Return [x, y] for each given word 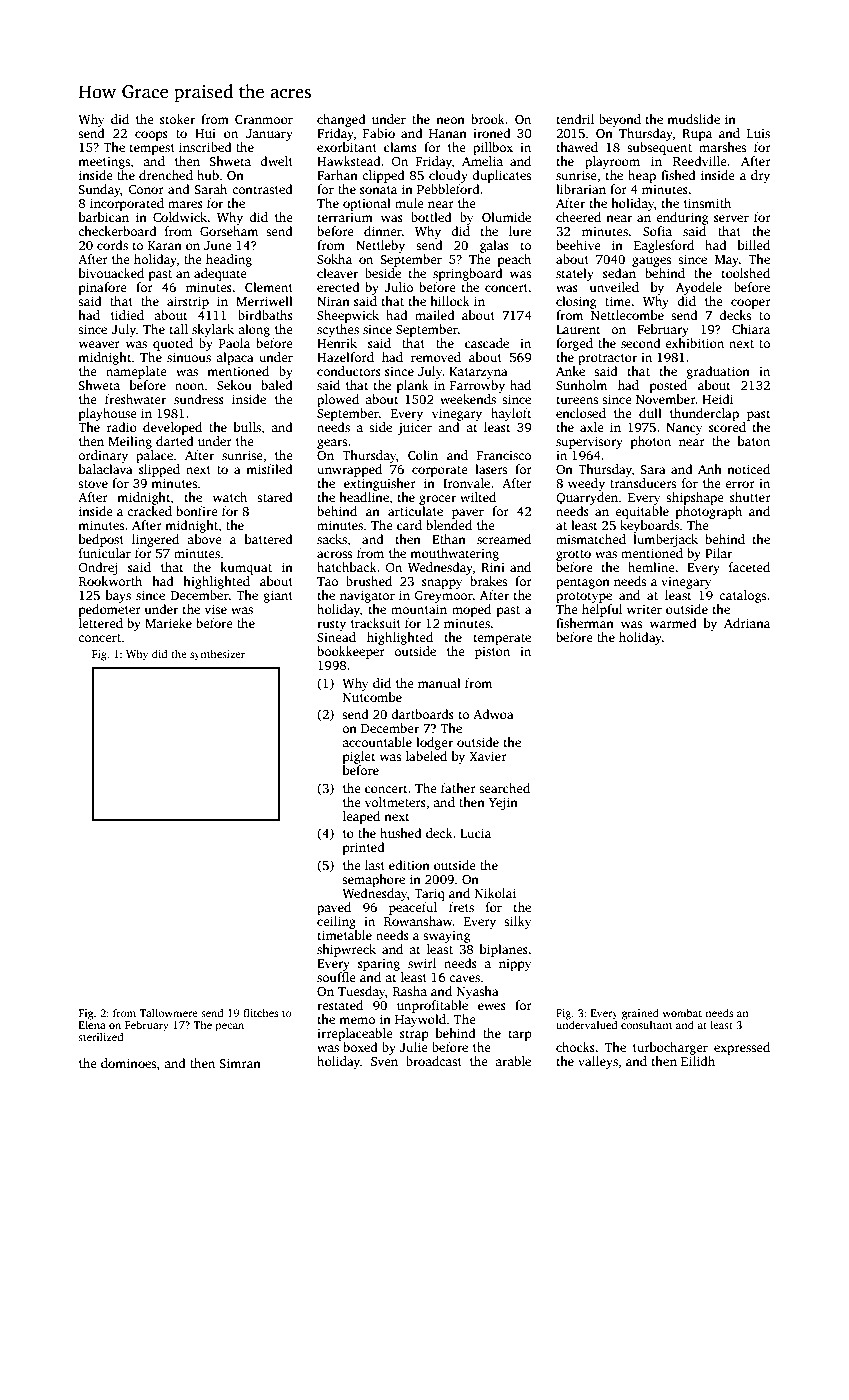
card [409, 525]
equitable [642, 512]
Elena [92, 1025]
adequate [220, 274]
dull [650, 413]
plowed [338, 400]
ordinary [103, 456]
